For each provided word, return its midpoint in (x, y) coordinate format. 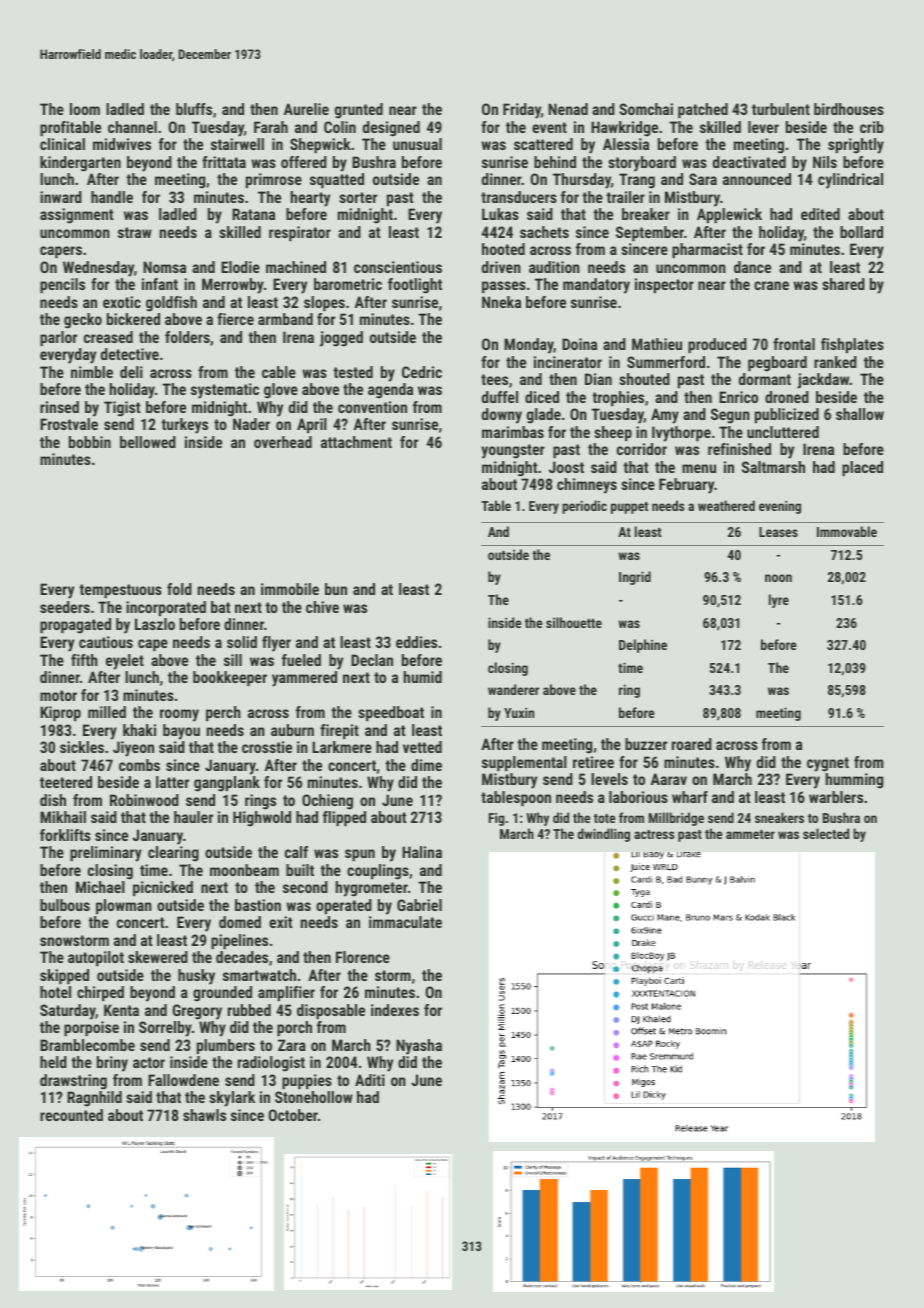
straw (135, 232)
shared (843, 284)
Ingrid (635, 578)
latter (172, 782)
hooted (503, 249)
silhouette (574, 622)
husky (196, 977)
